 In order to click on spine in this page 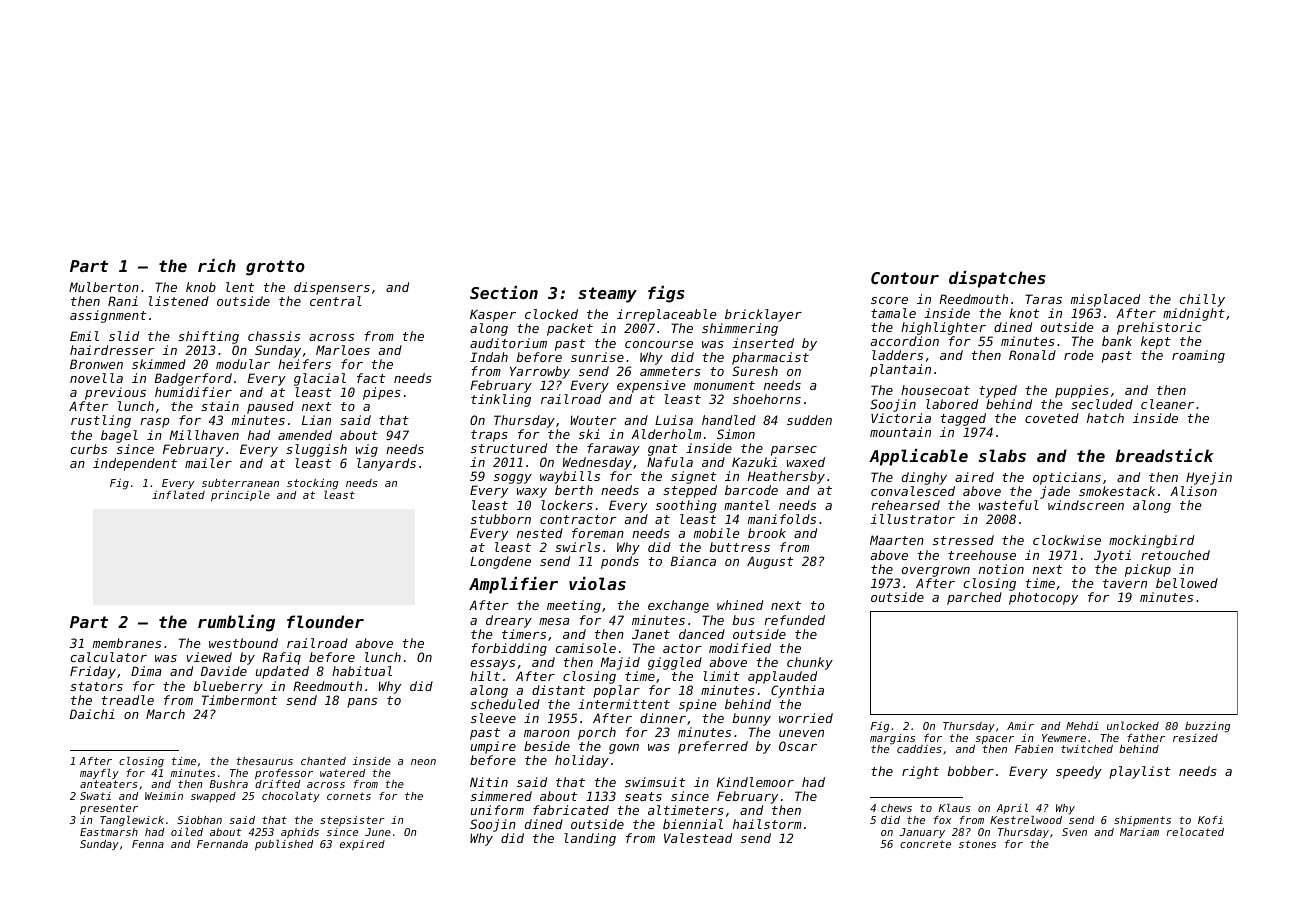, I will do `click(698, 705)`.
